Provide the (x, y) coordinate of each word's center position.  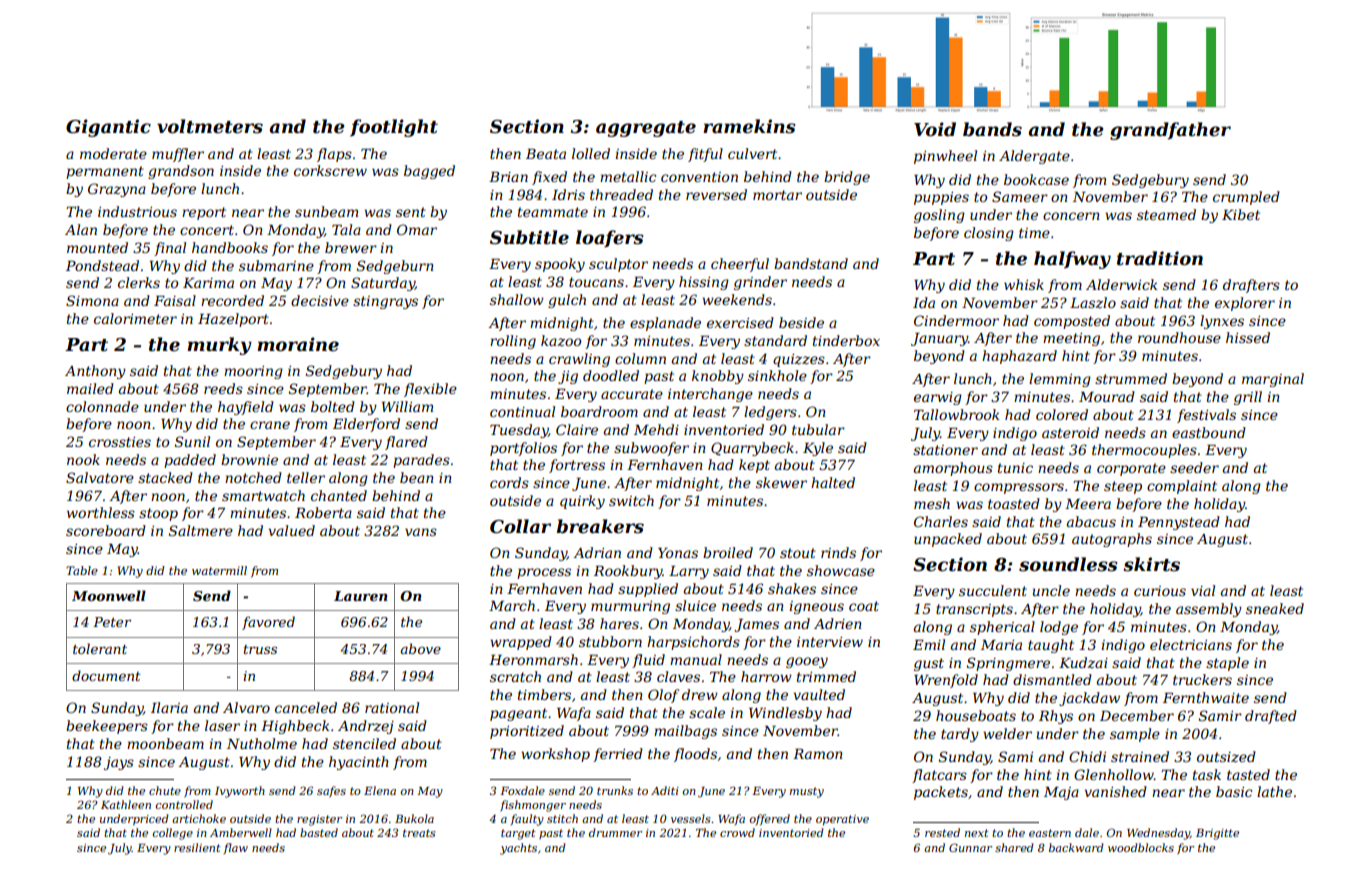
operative (842, 820)
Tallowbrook (956, 414)
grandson (181, 172)
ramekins (749, 126)
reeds (223, 388)
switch (631, 500)
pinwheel (945, 157)
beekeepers (107, 727)
